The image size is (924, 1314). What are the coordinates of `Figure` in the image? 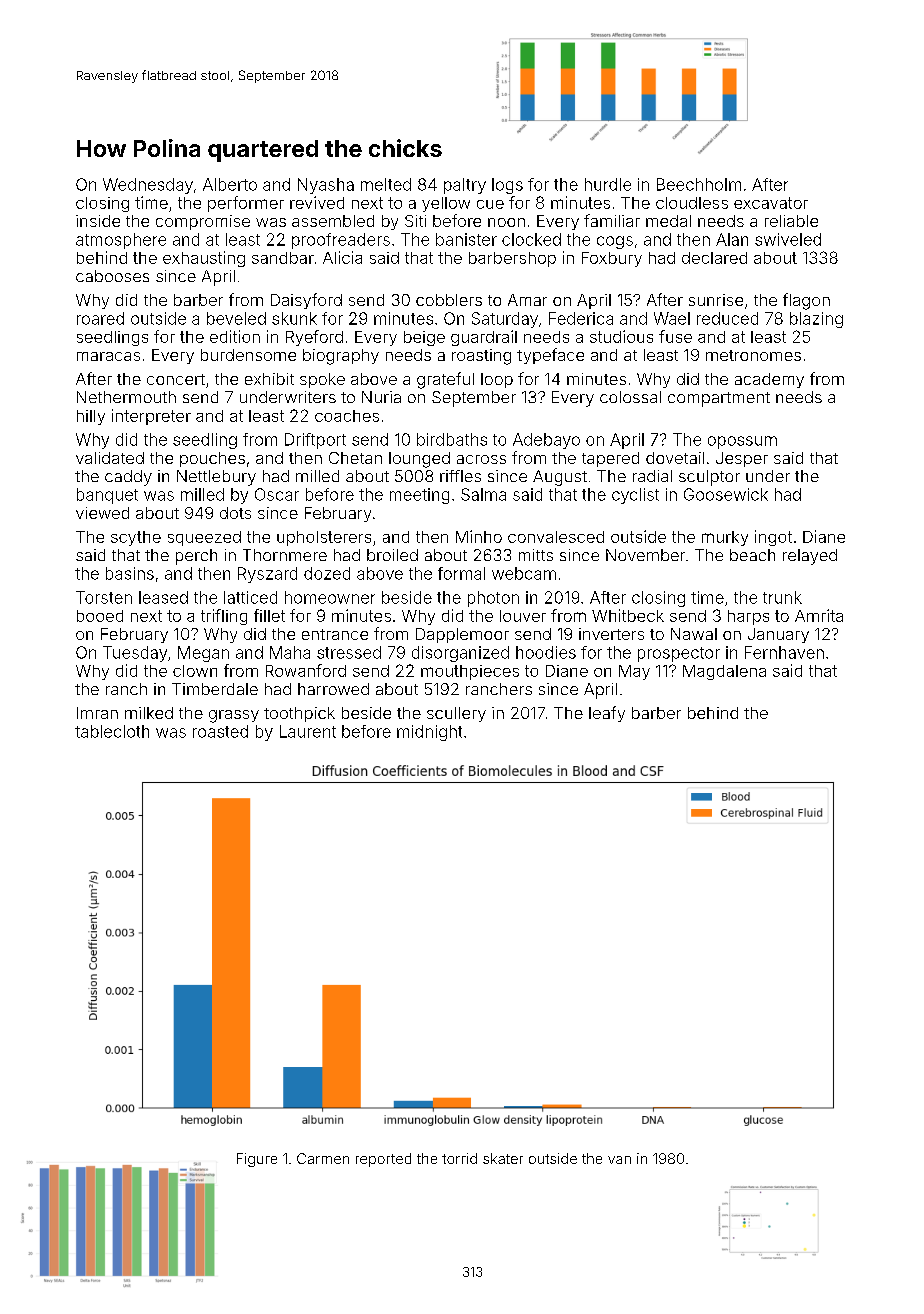 It's located at (257, 1160).
